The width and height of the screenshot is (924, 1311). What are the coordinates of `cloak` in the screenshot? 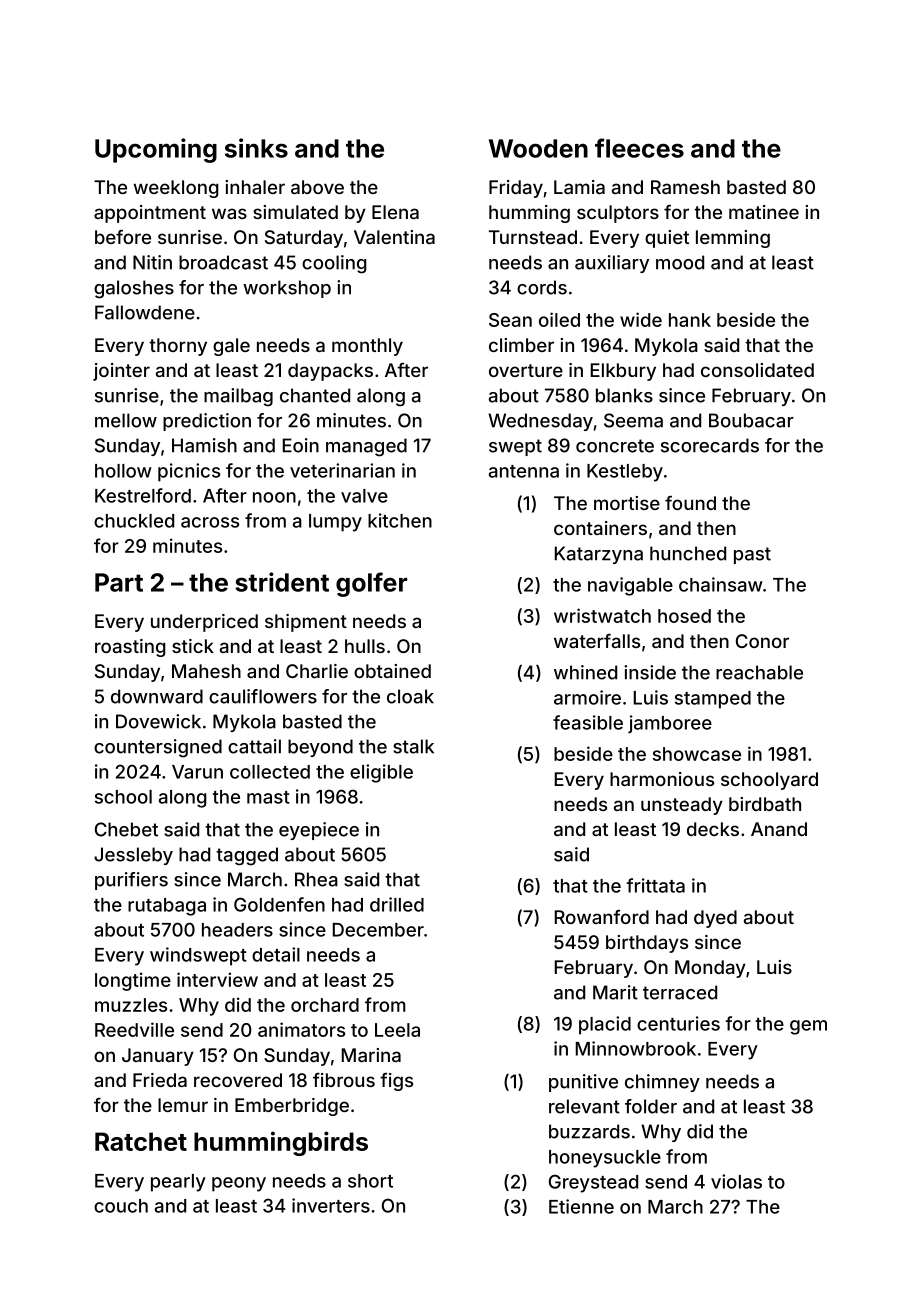 It's located at (410, 696).
